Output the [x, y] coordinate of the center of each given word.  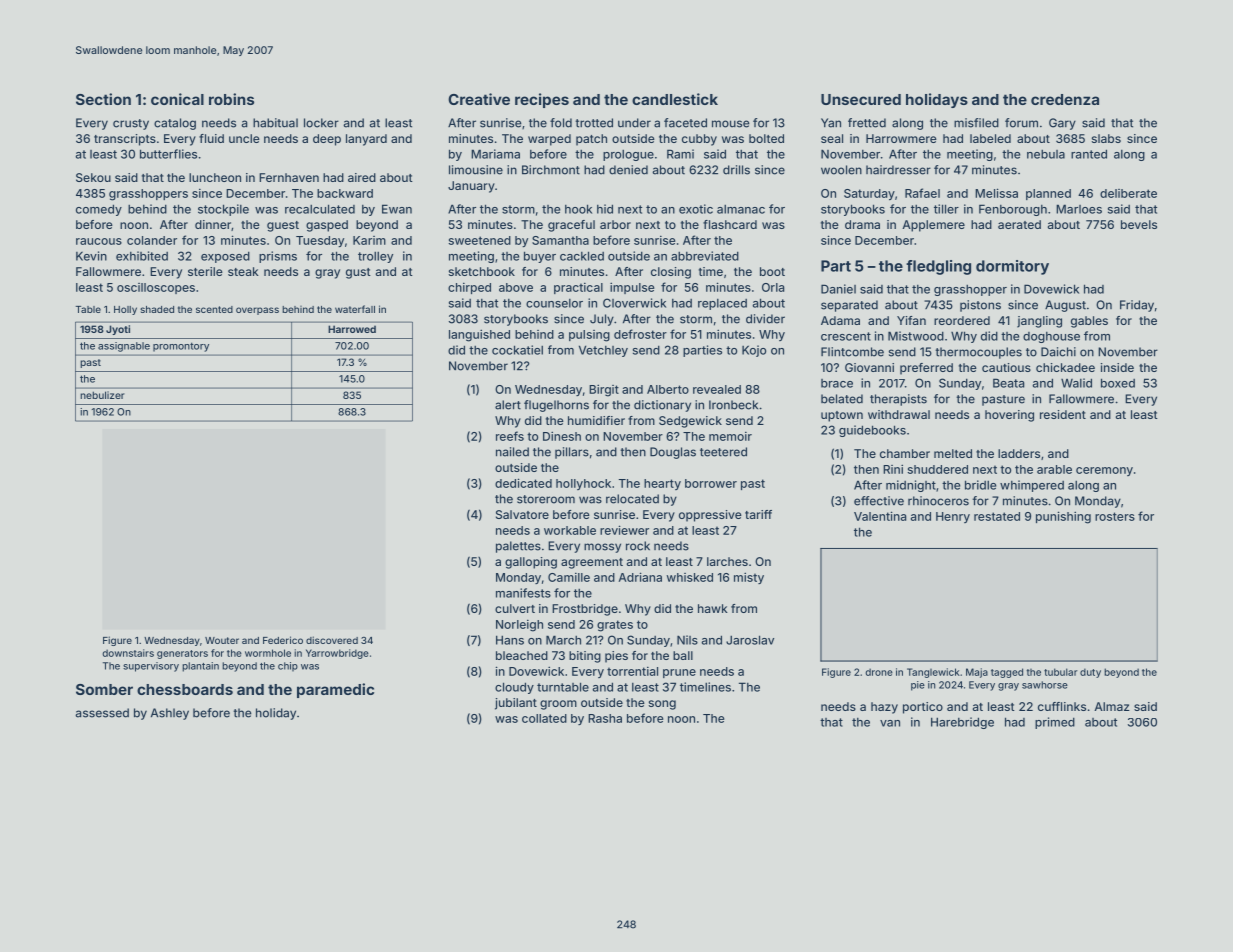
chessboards [185, 689]
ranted [1089, 154]
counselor [554, 303]
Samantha [560, 240]
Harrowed [352, 329]
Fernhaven [289, 177]
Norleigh [519, 625]
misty [749, 578]
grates [615, 626]
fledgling [938, 267]
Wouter [222, 640]
